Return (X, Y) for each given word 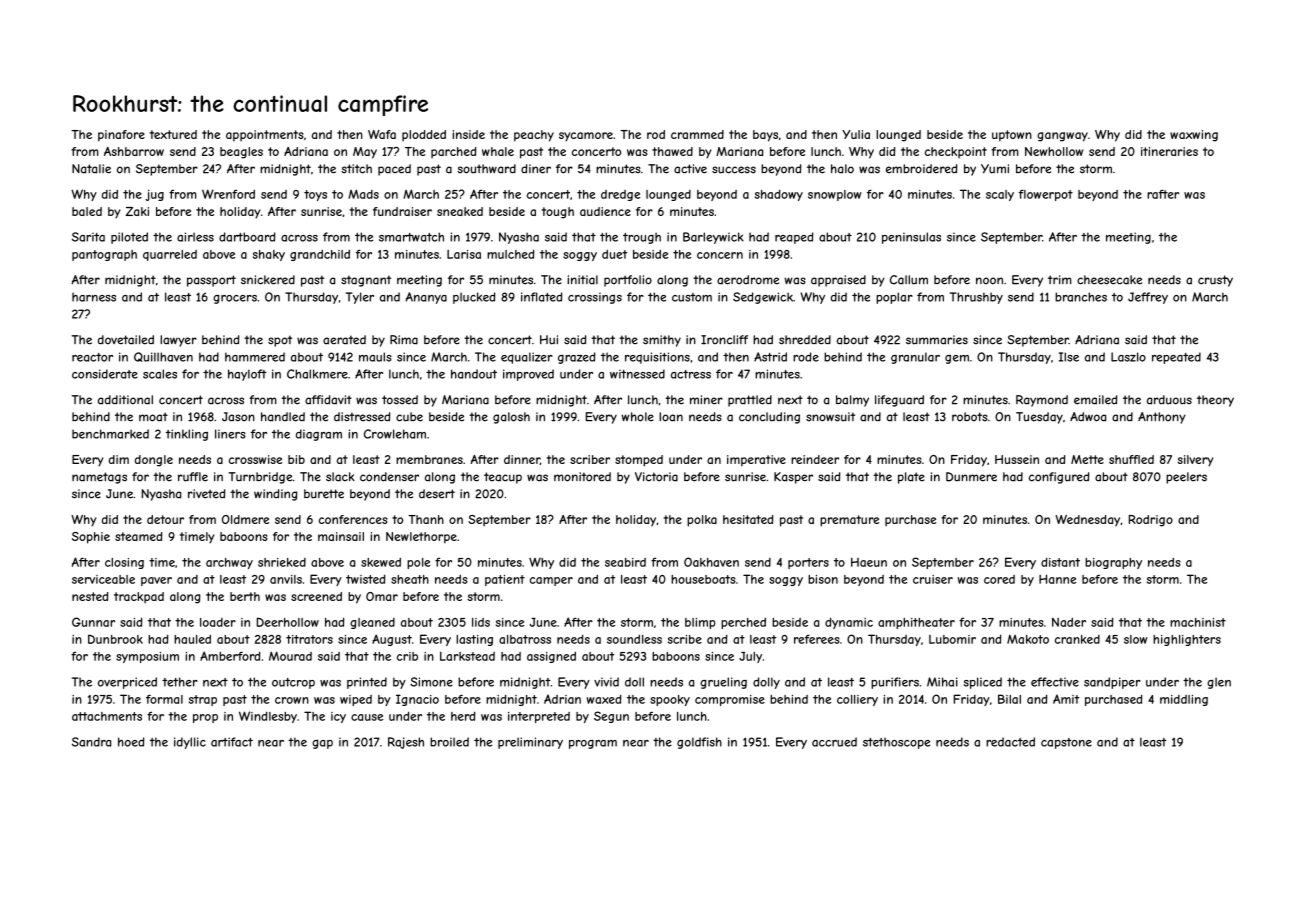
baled (87, 211)
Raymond (1042, 401)
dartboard (247, 237)
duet (614, 254)
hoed (131, 742)
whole (637, 417)
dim (119, 459)
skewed (381, 562)
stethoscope (896, 743)
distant (1060, 562)
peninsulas (911, 238)
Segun (611, 717)
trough (642, 238)
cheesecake (1109, 280)
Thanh (426, 519)
